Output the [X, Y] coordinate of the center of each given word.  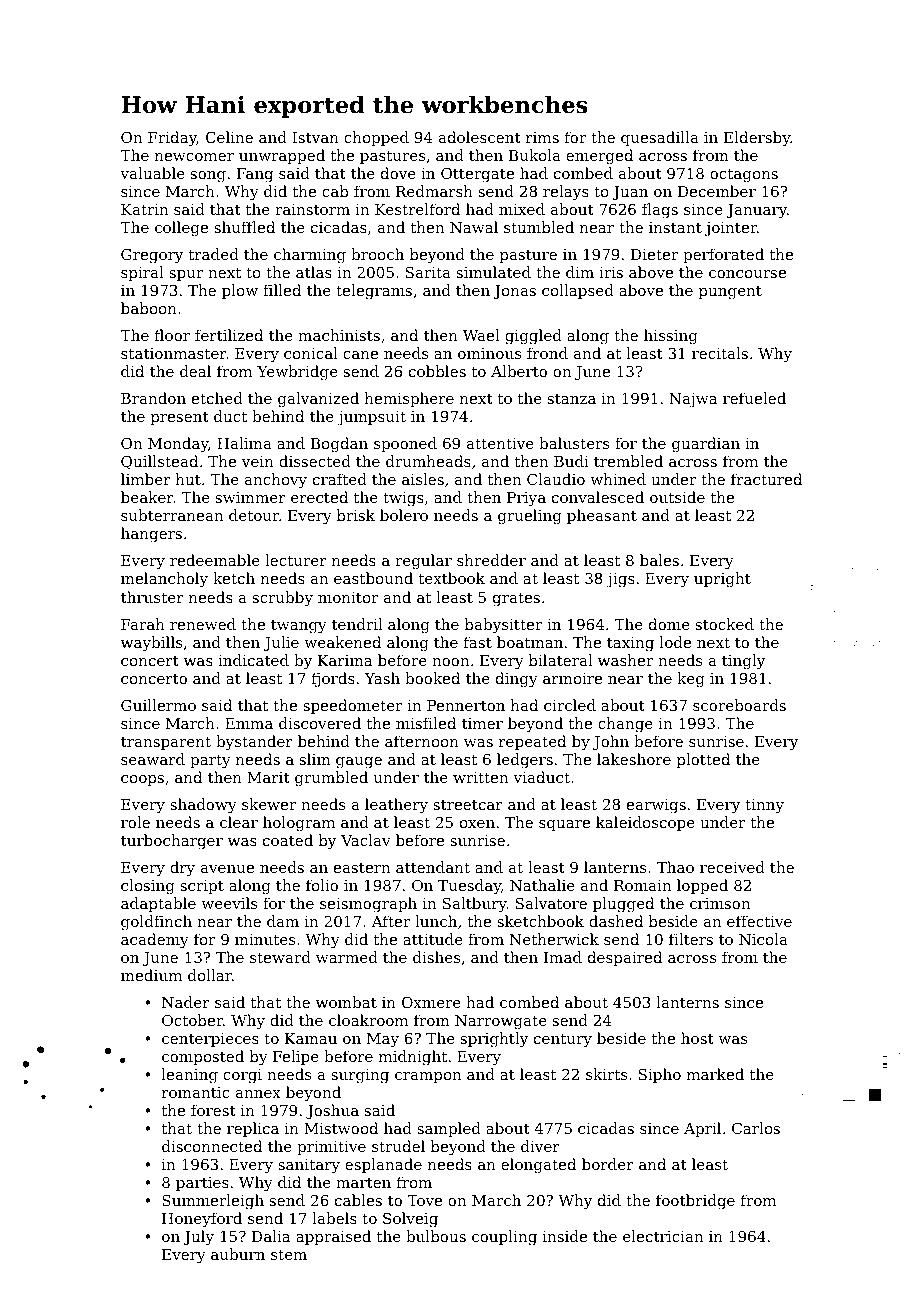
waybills [151, 644]
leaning [190, 1076]
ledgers [525, 761]
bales [659, 560]
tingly [743, 662]
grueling [530, 517]
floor [172, 335]
